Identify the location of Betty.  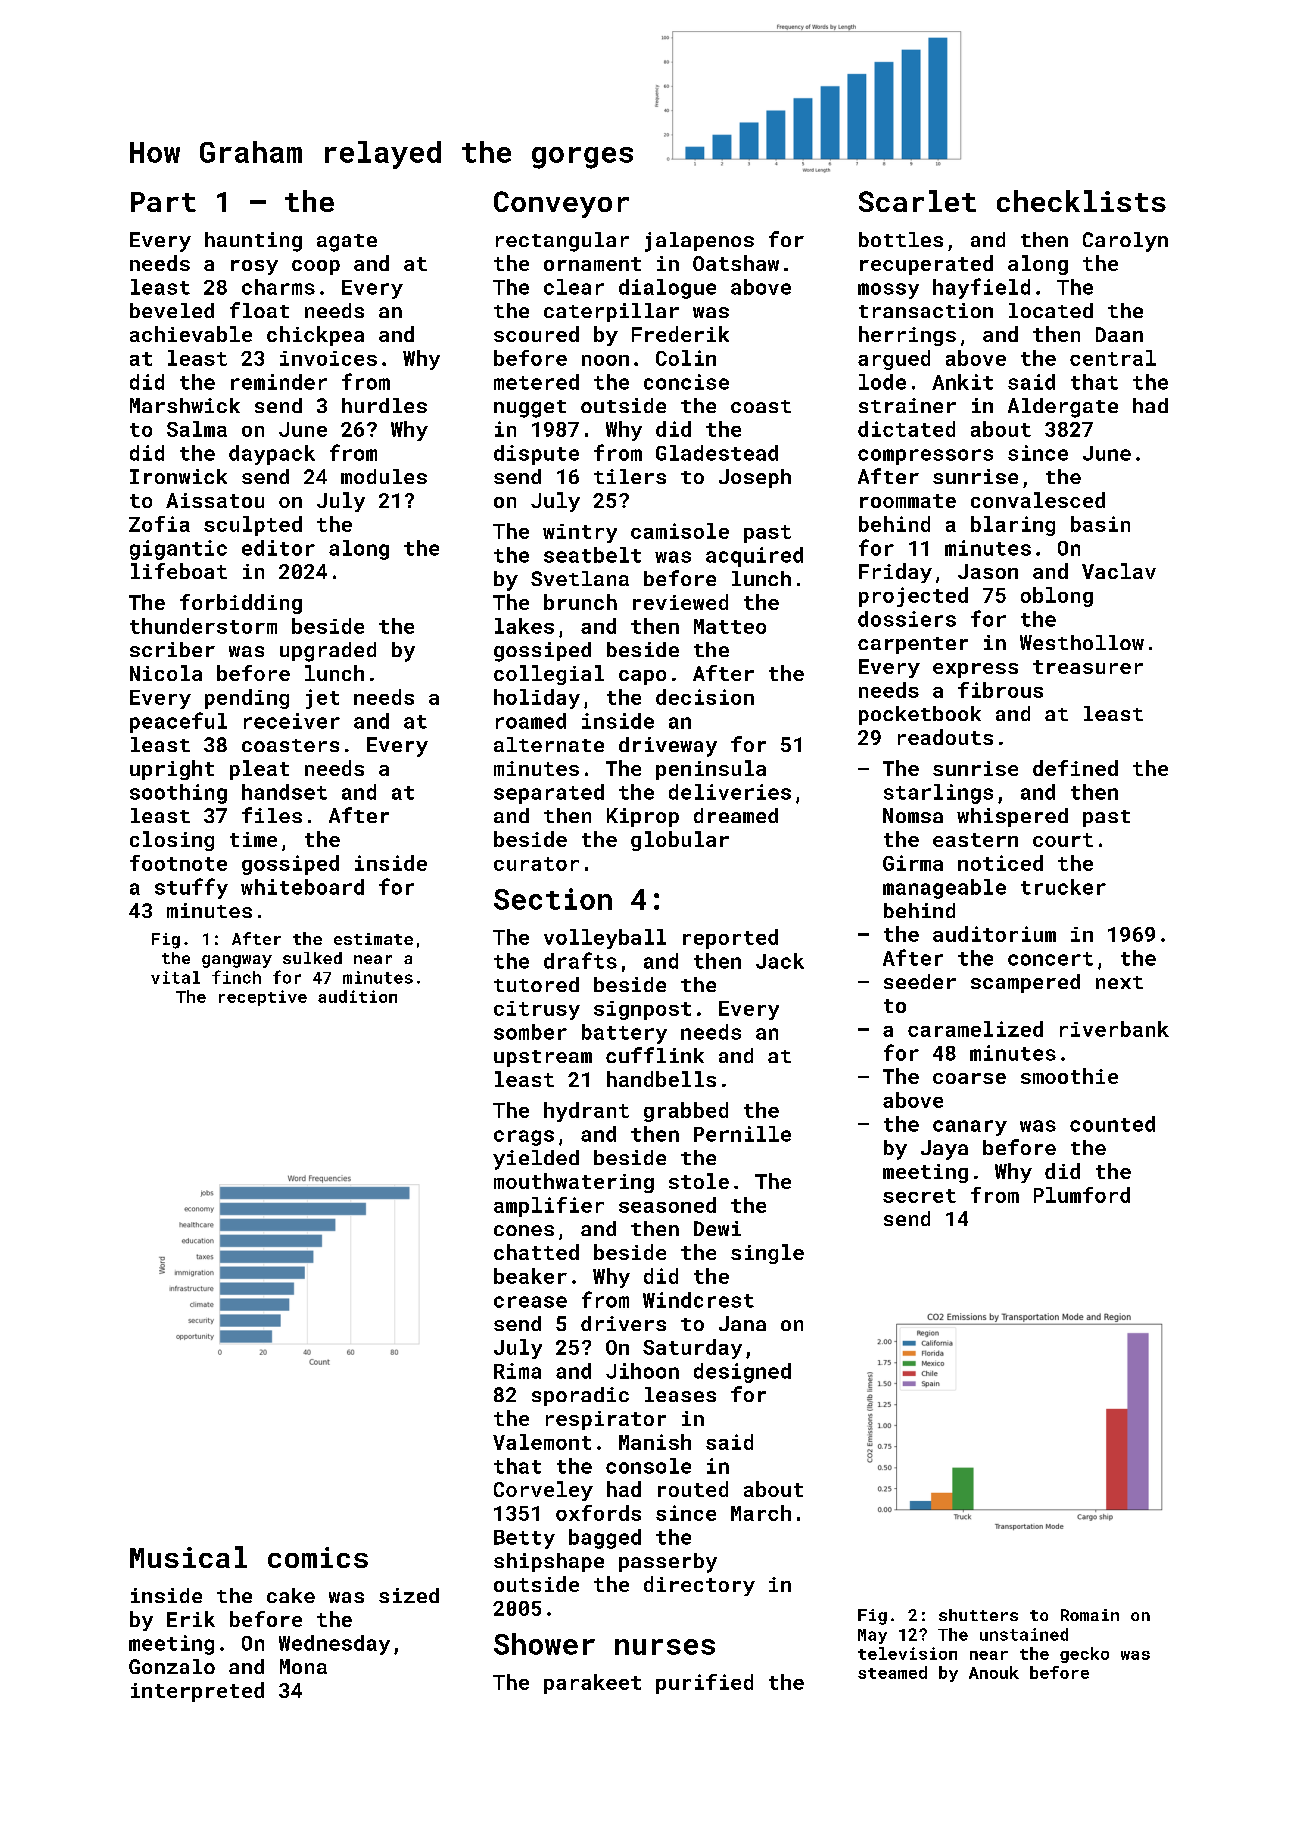
(524, 1539).
